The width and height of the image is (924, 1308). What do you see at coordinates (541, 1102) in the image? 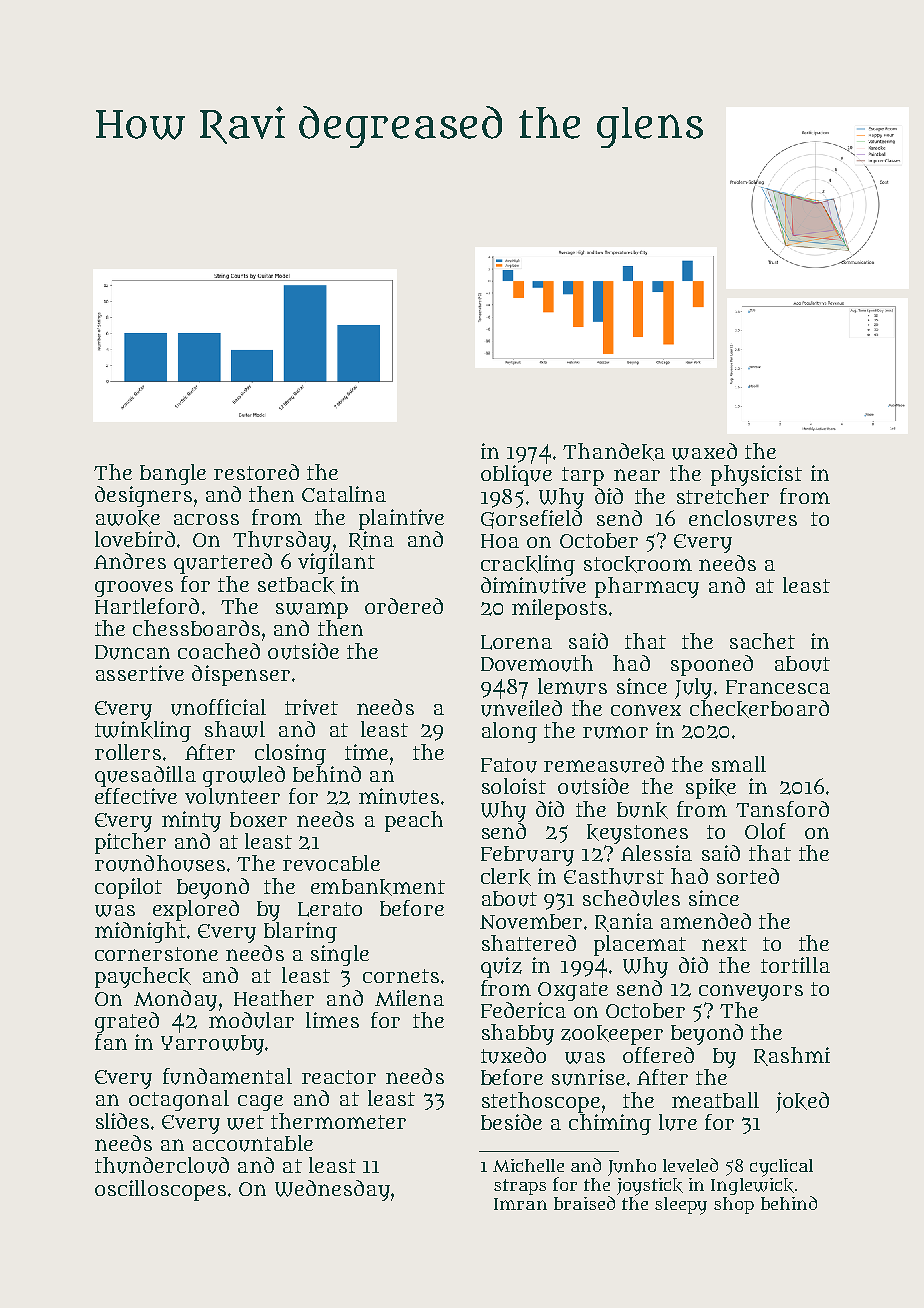
I see `stethoscope` at bounding box center [541, 1102].
